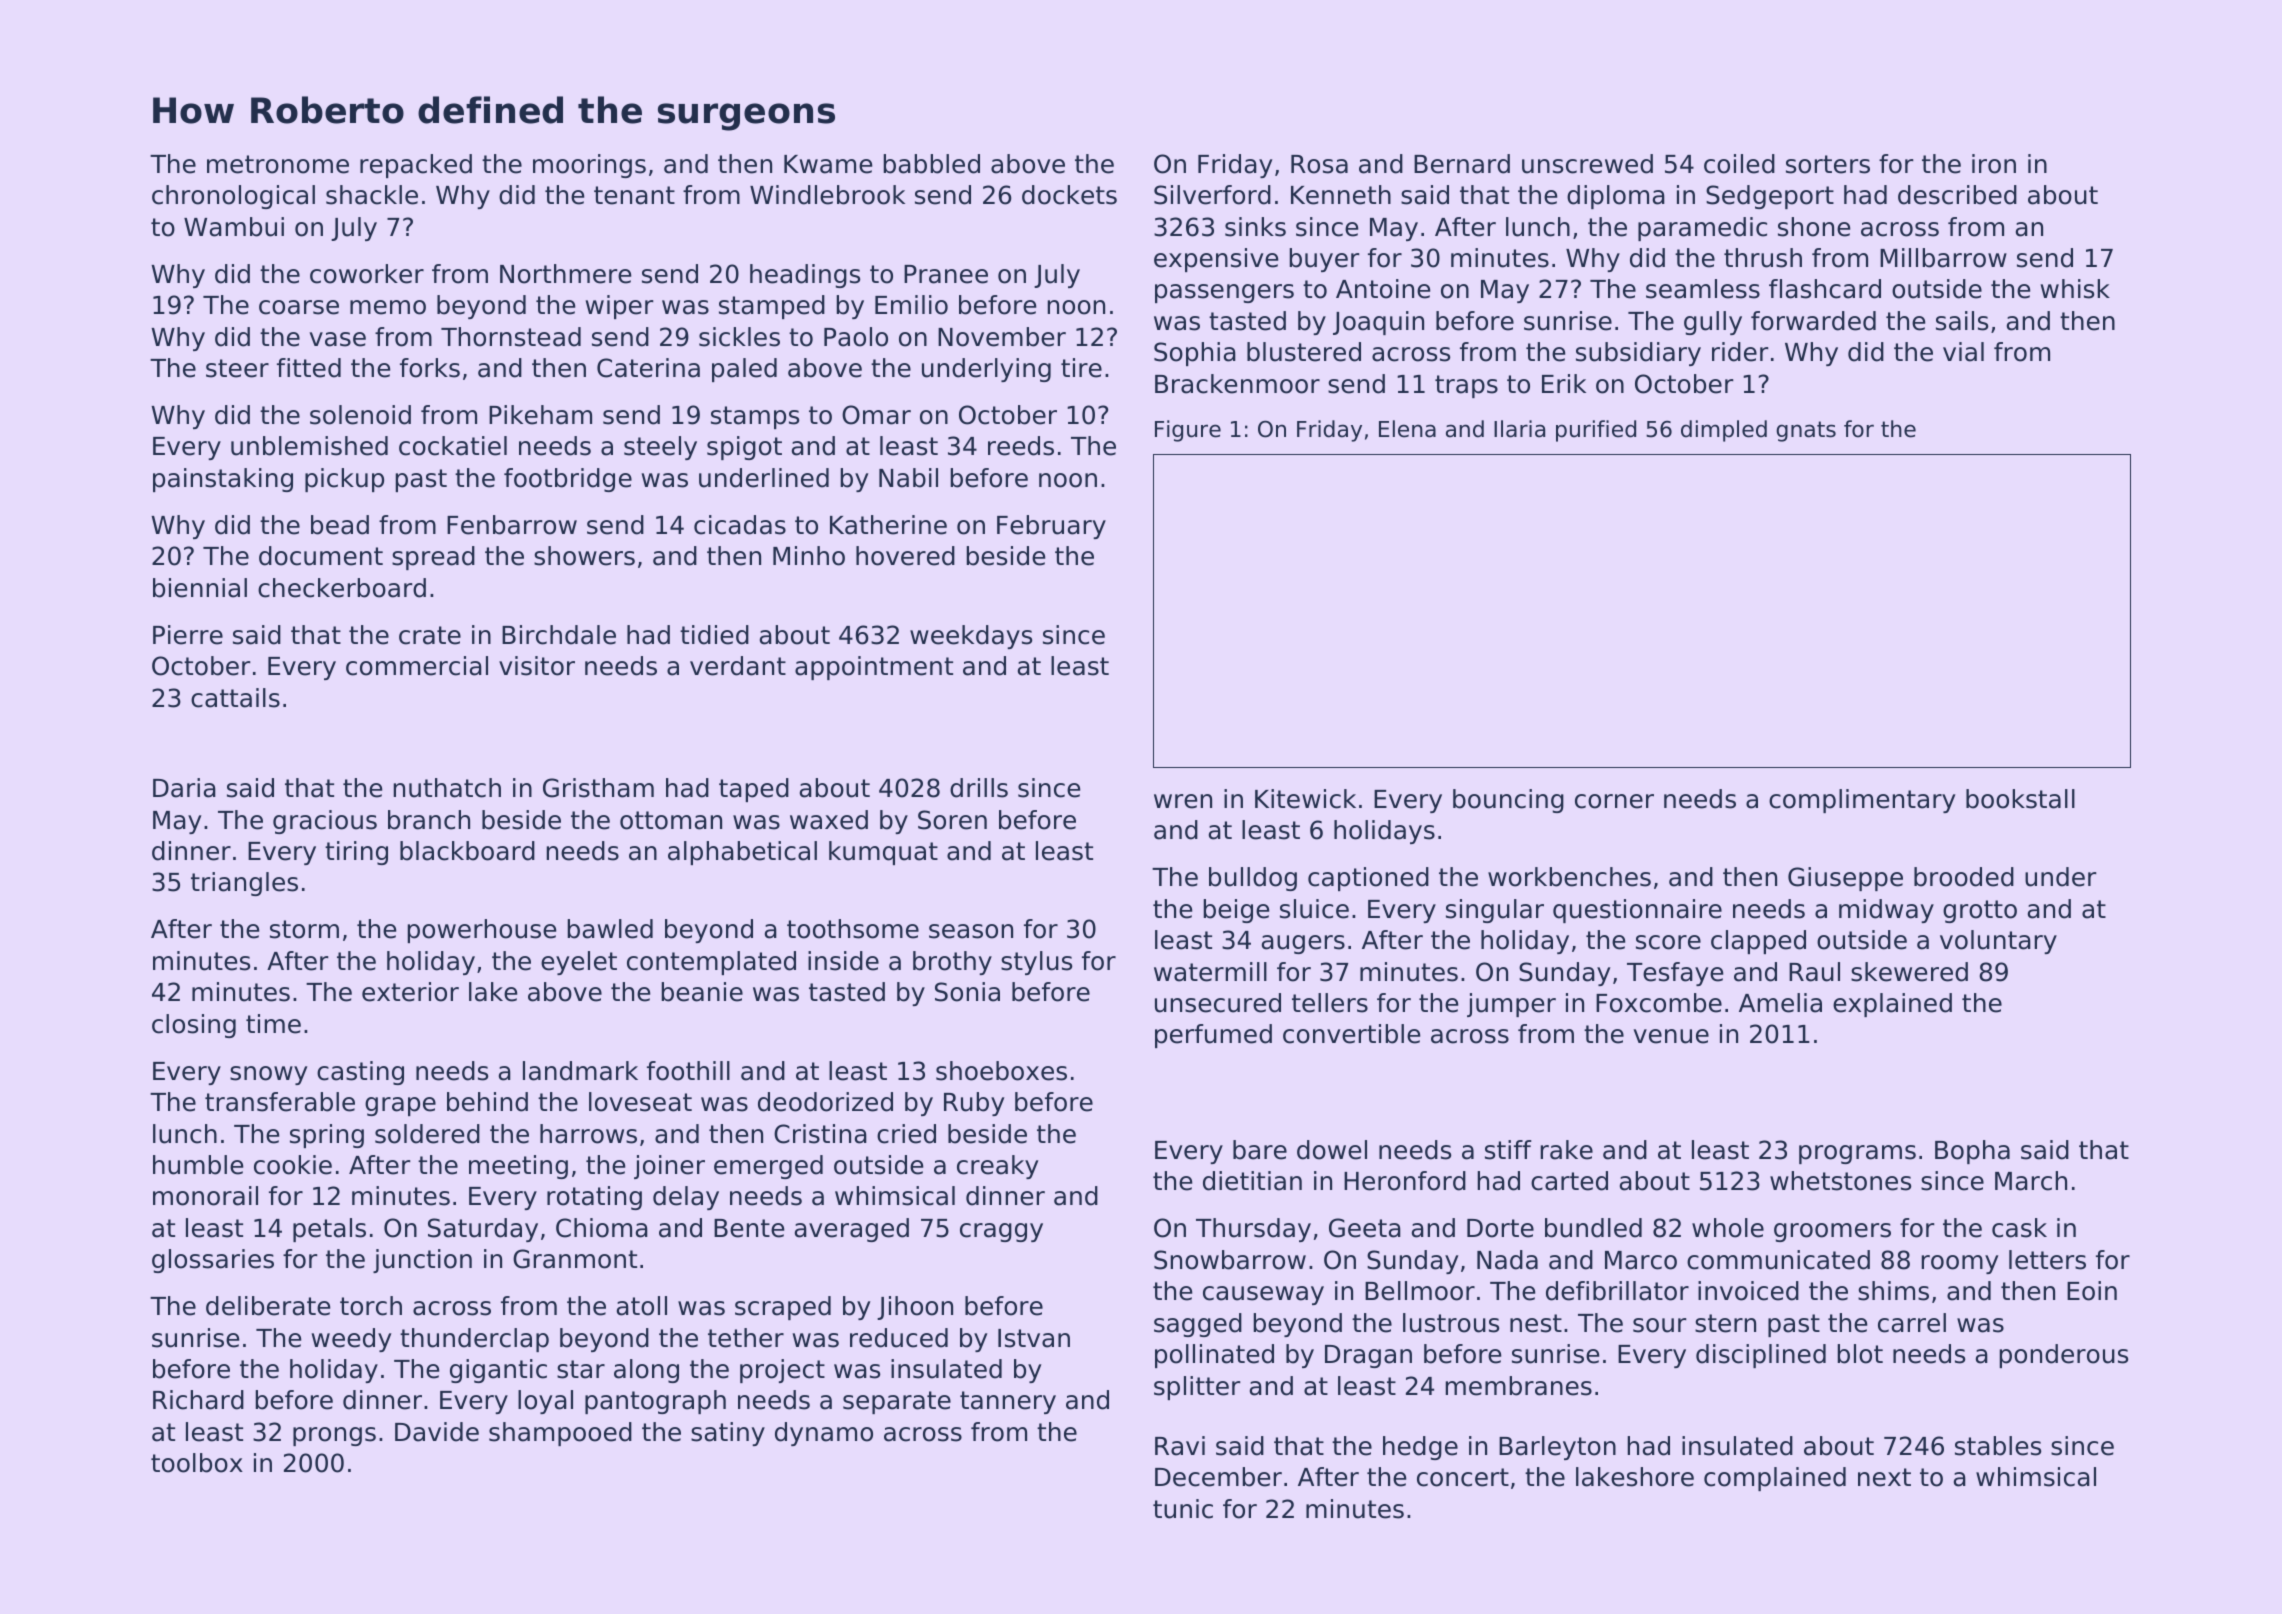 The image size is (2282, 1614). Describe the element at coordinates (971, 637) in the screenshot. I see `weekdays` at that location.
